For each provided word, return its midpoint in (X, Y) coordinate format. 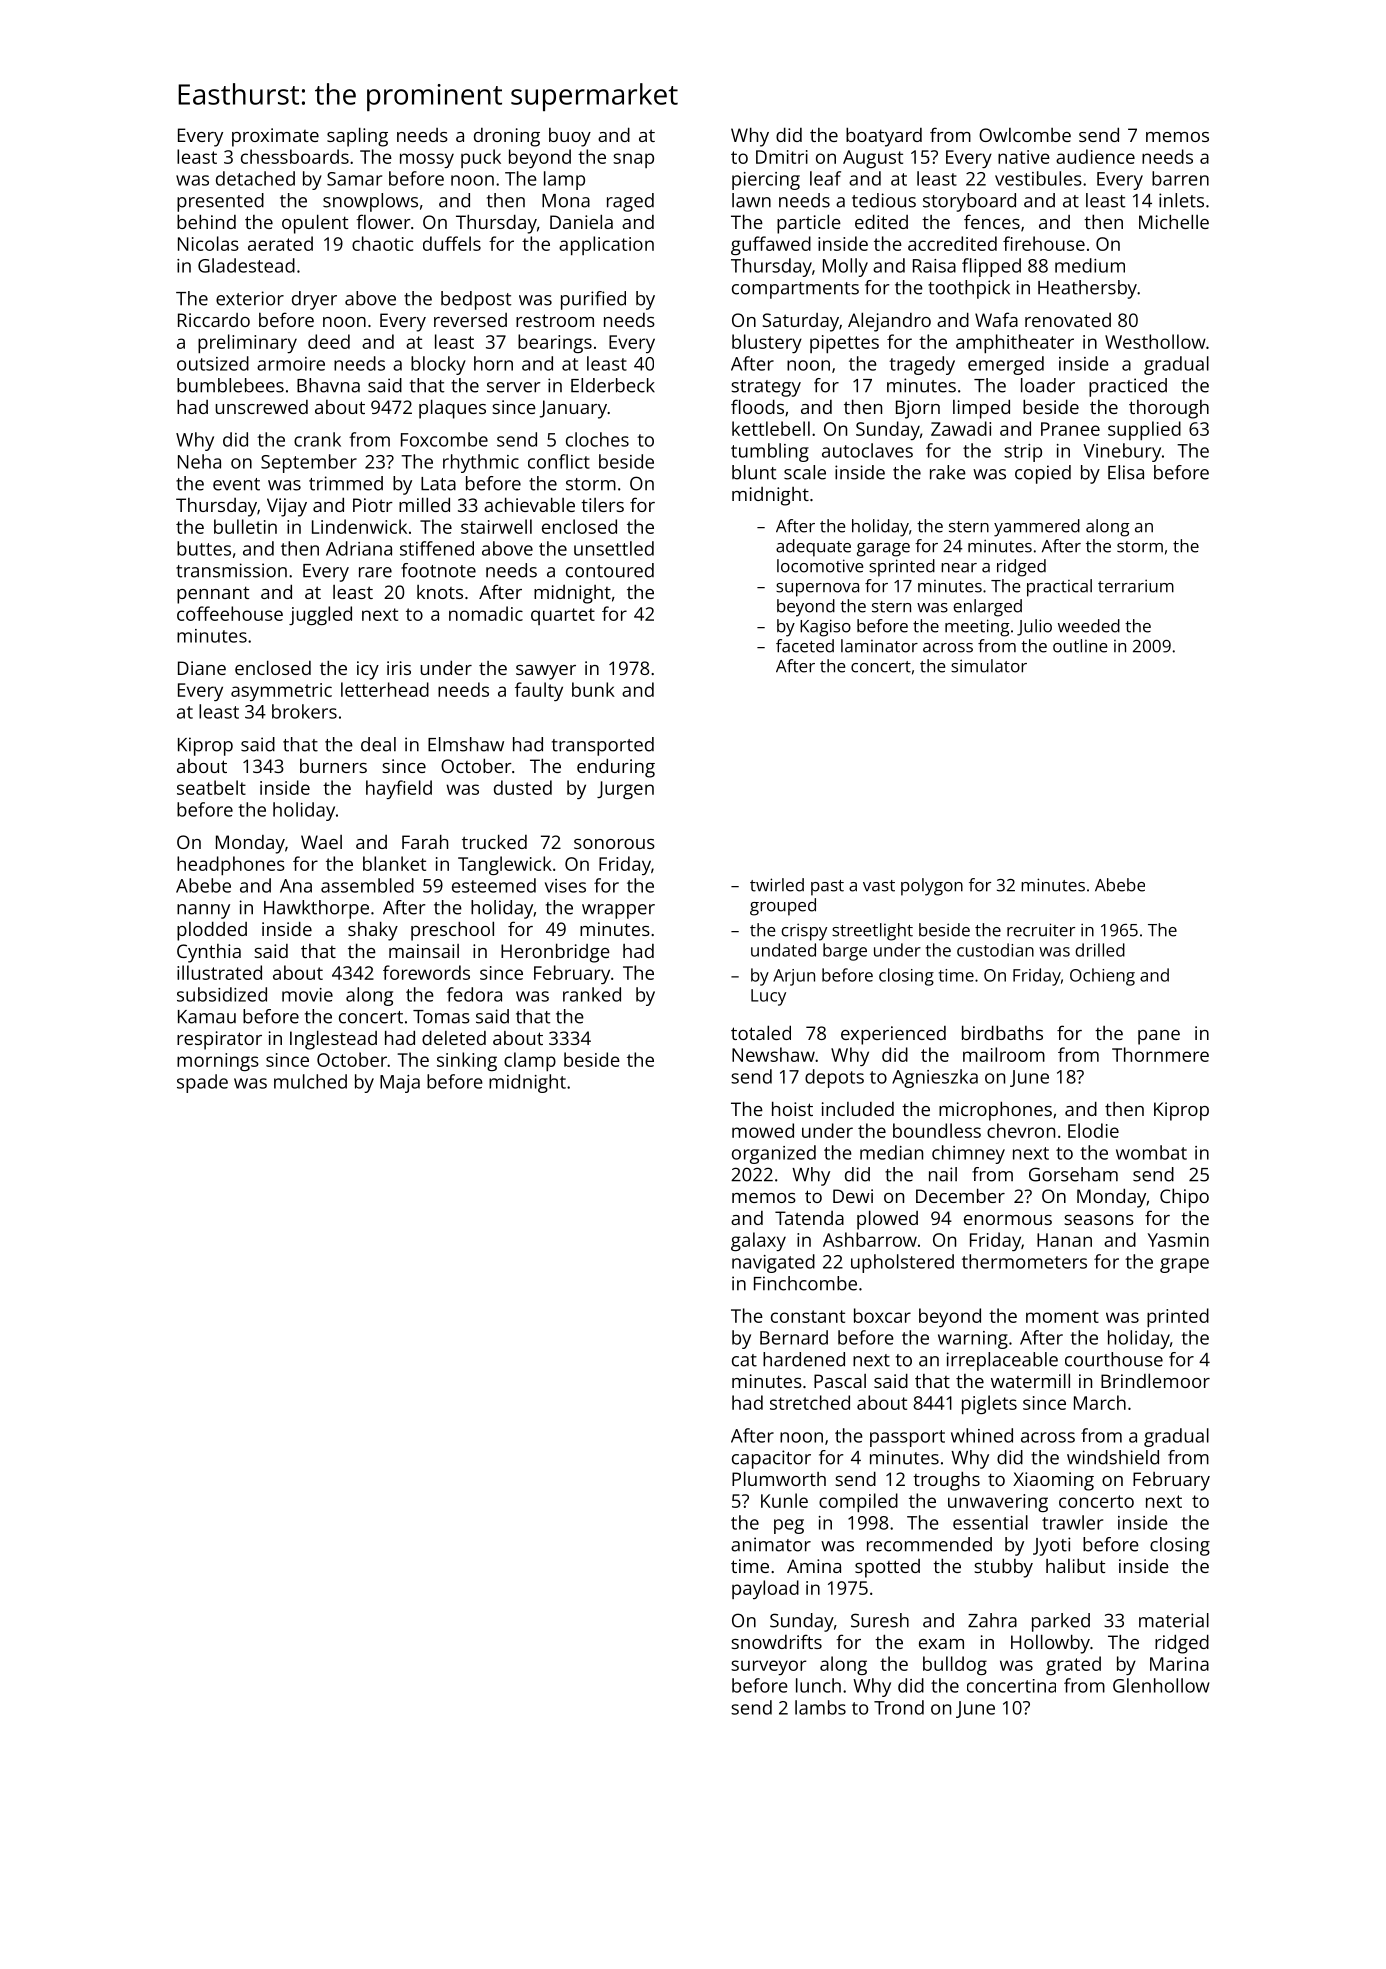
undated (783, 950)
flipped (991, 267)
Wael (321, 842)
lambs (820, 1707)
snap (633, 160)
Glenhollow (1161, 1685)
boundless (937, 1130)
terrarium (1136, 586)
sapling (357, 137)
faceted (805, 646)
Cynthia (209, 953)
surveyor (769, 1667)
